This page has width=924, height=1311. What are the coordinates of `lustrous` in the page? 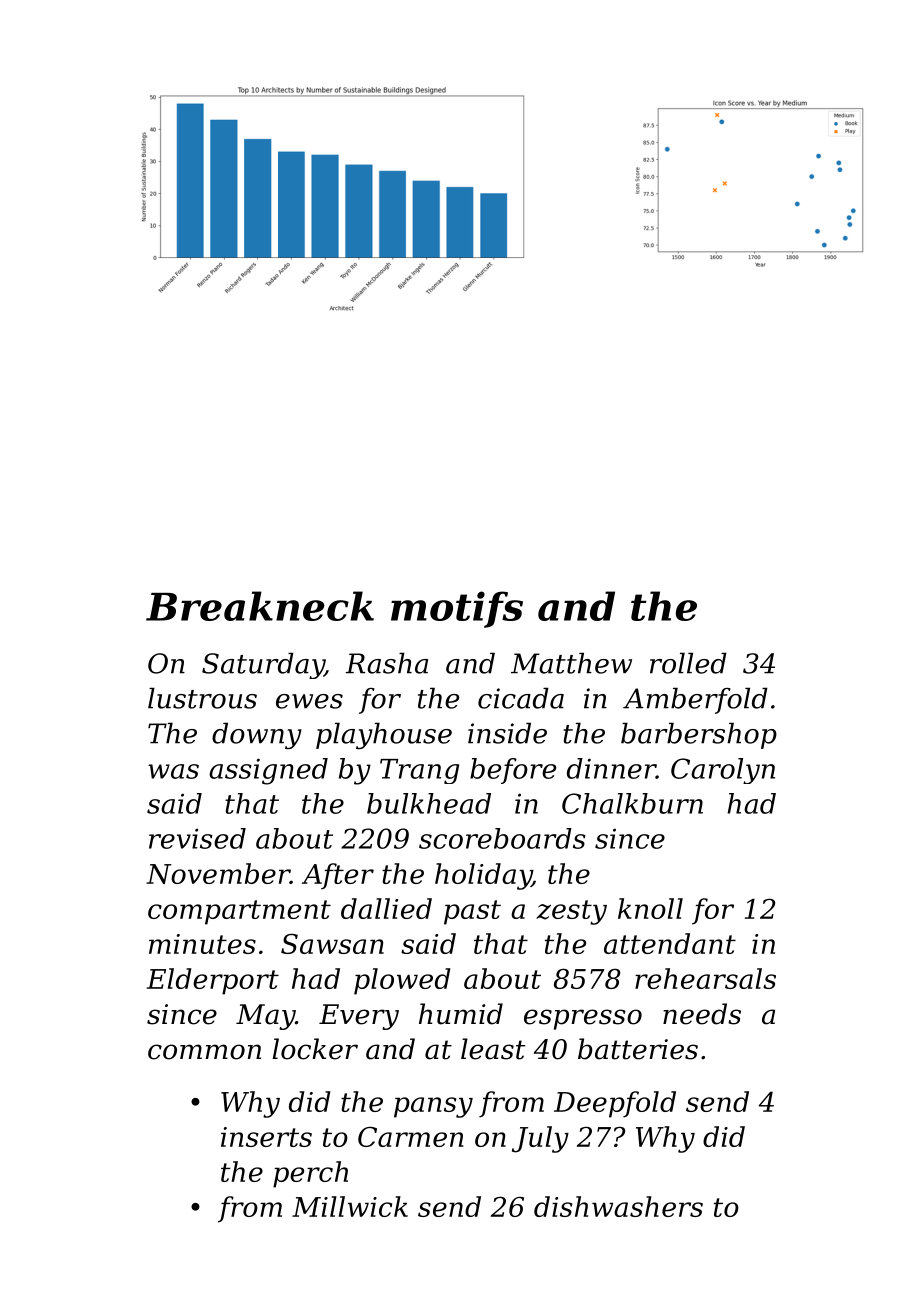 It's located at (202, 698).
